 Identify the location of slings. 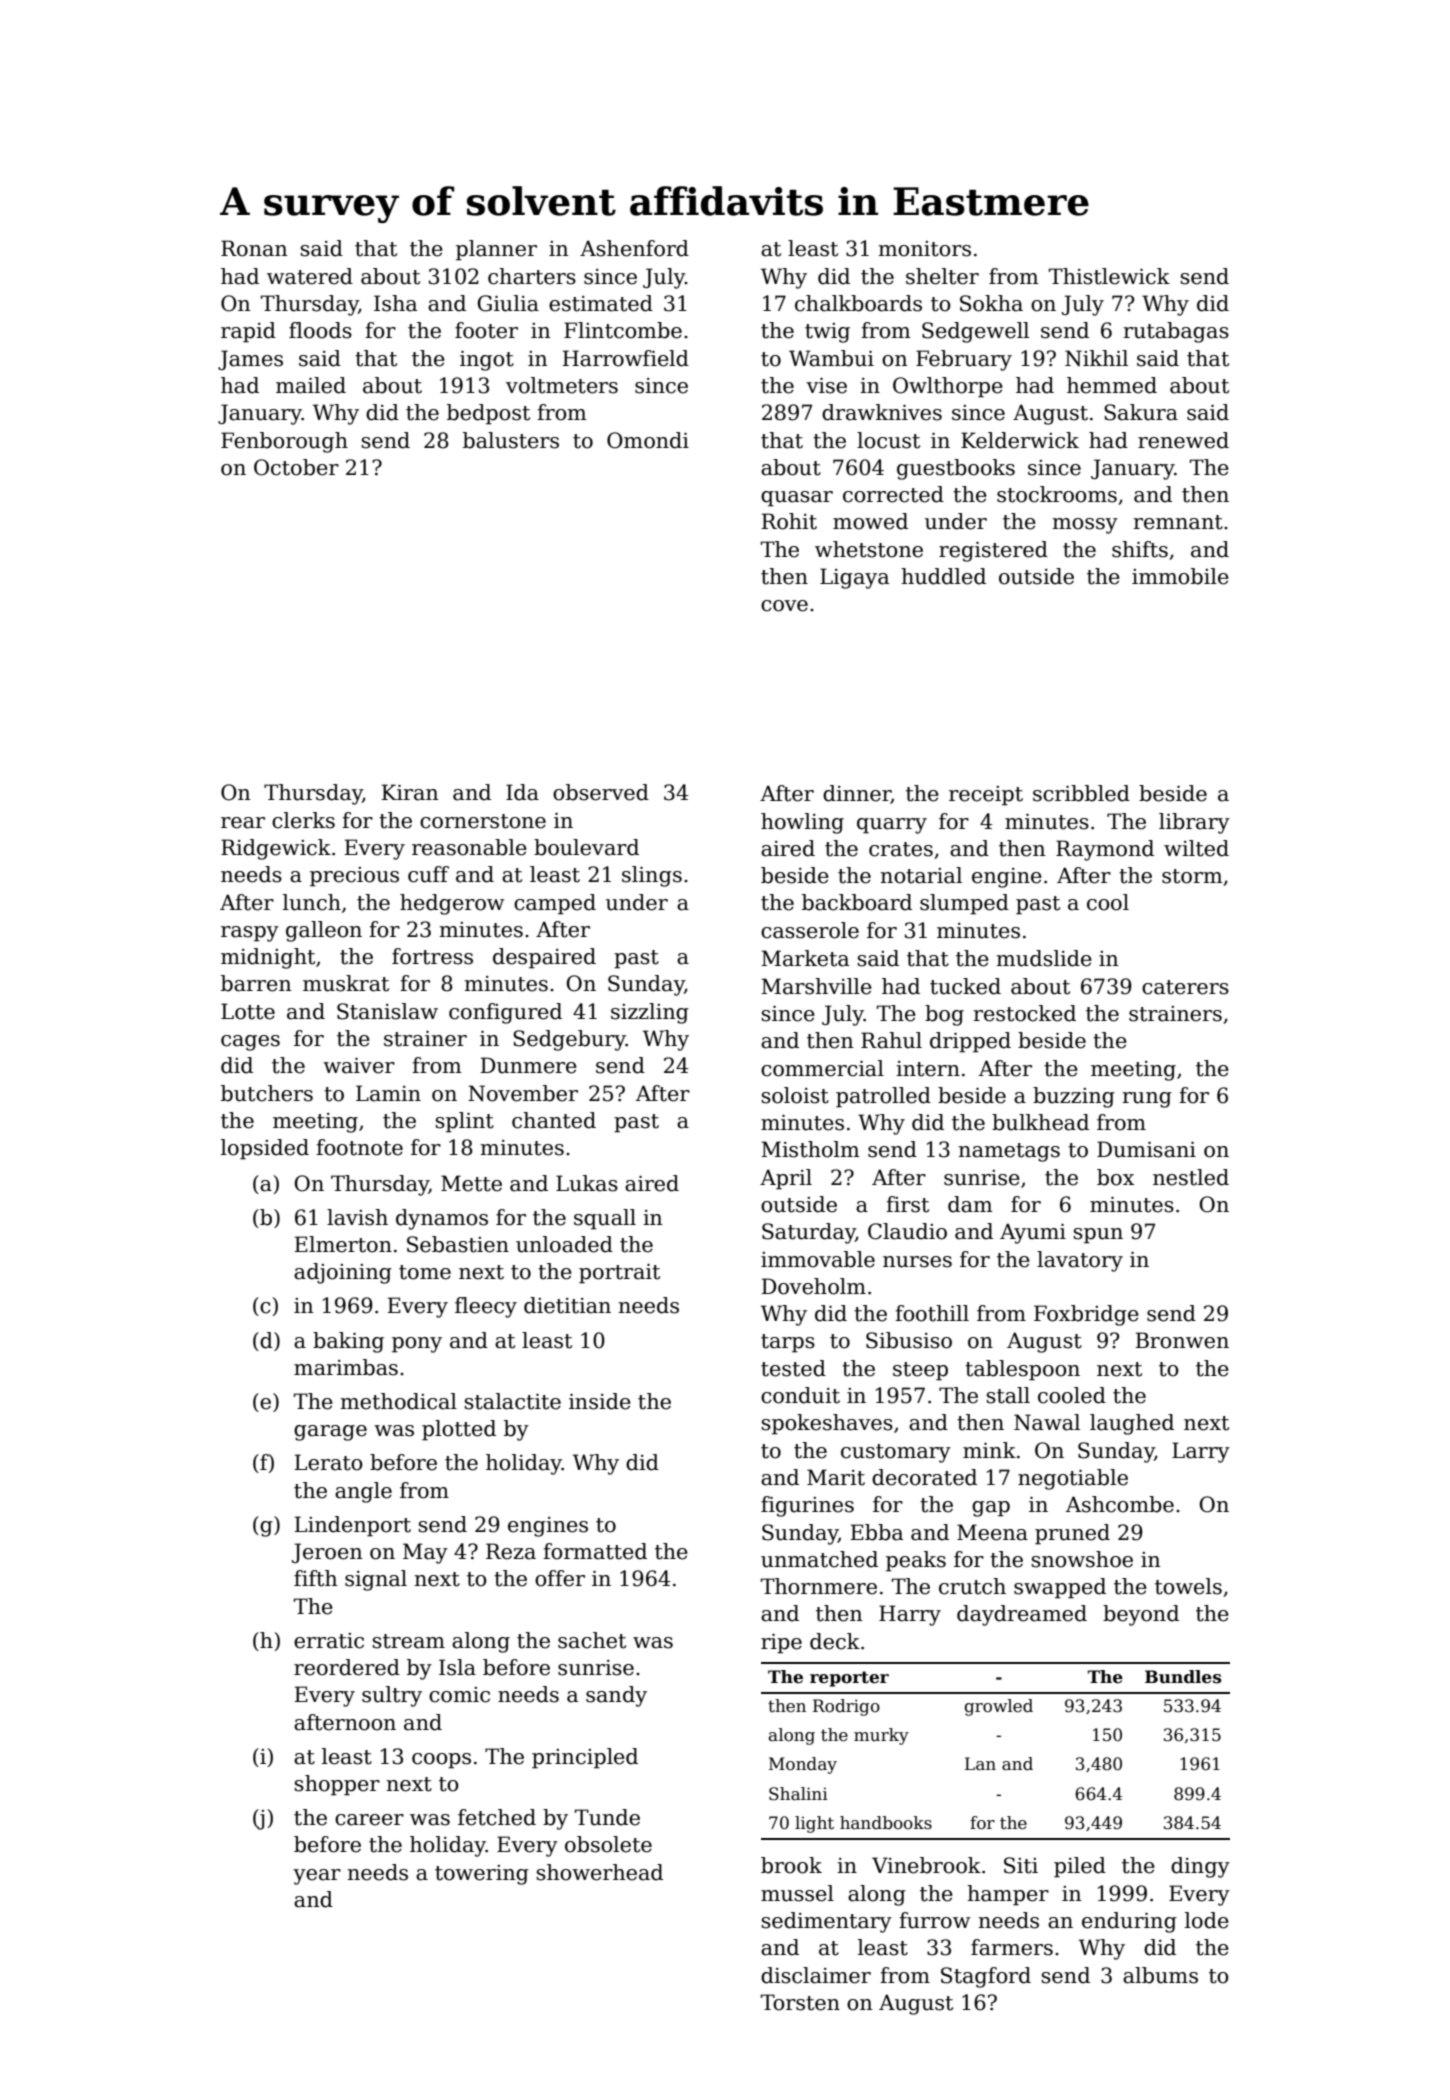
(652, 876).
